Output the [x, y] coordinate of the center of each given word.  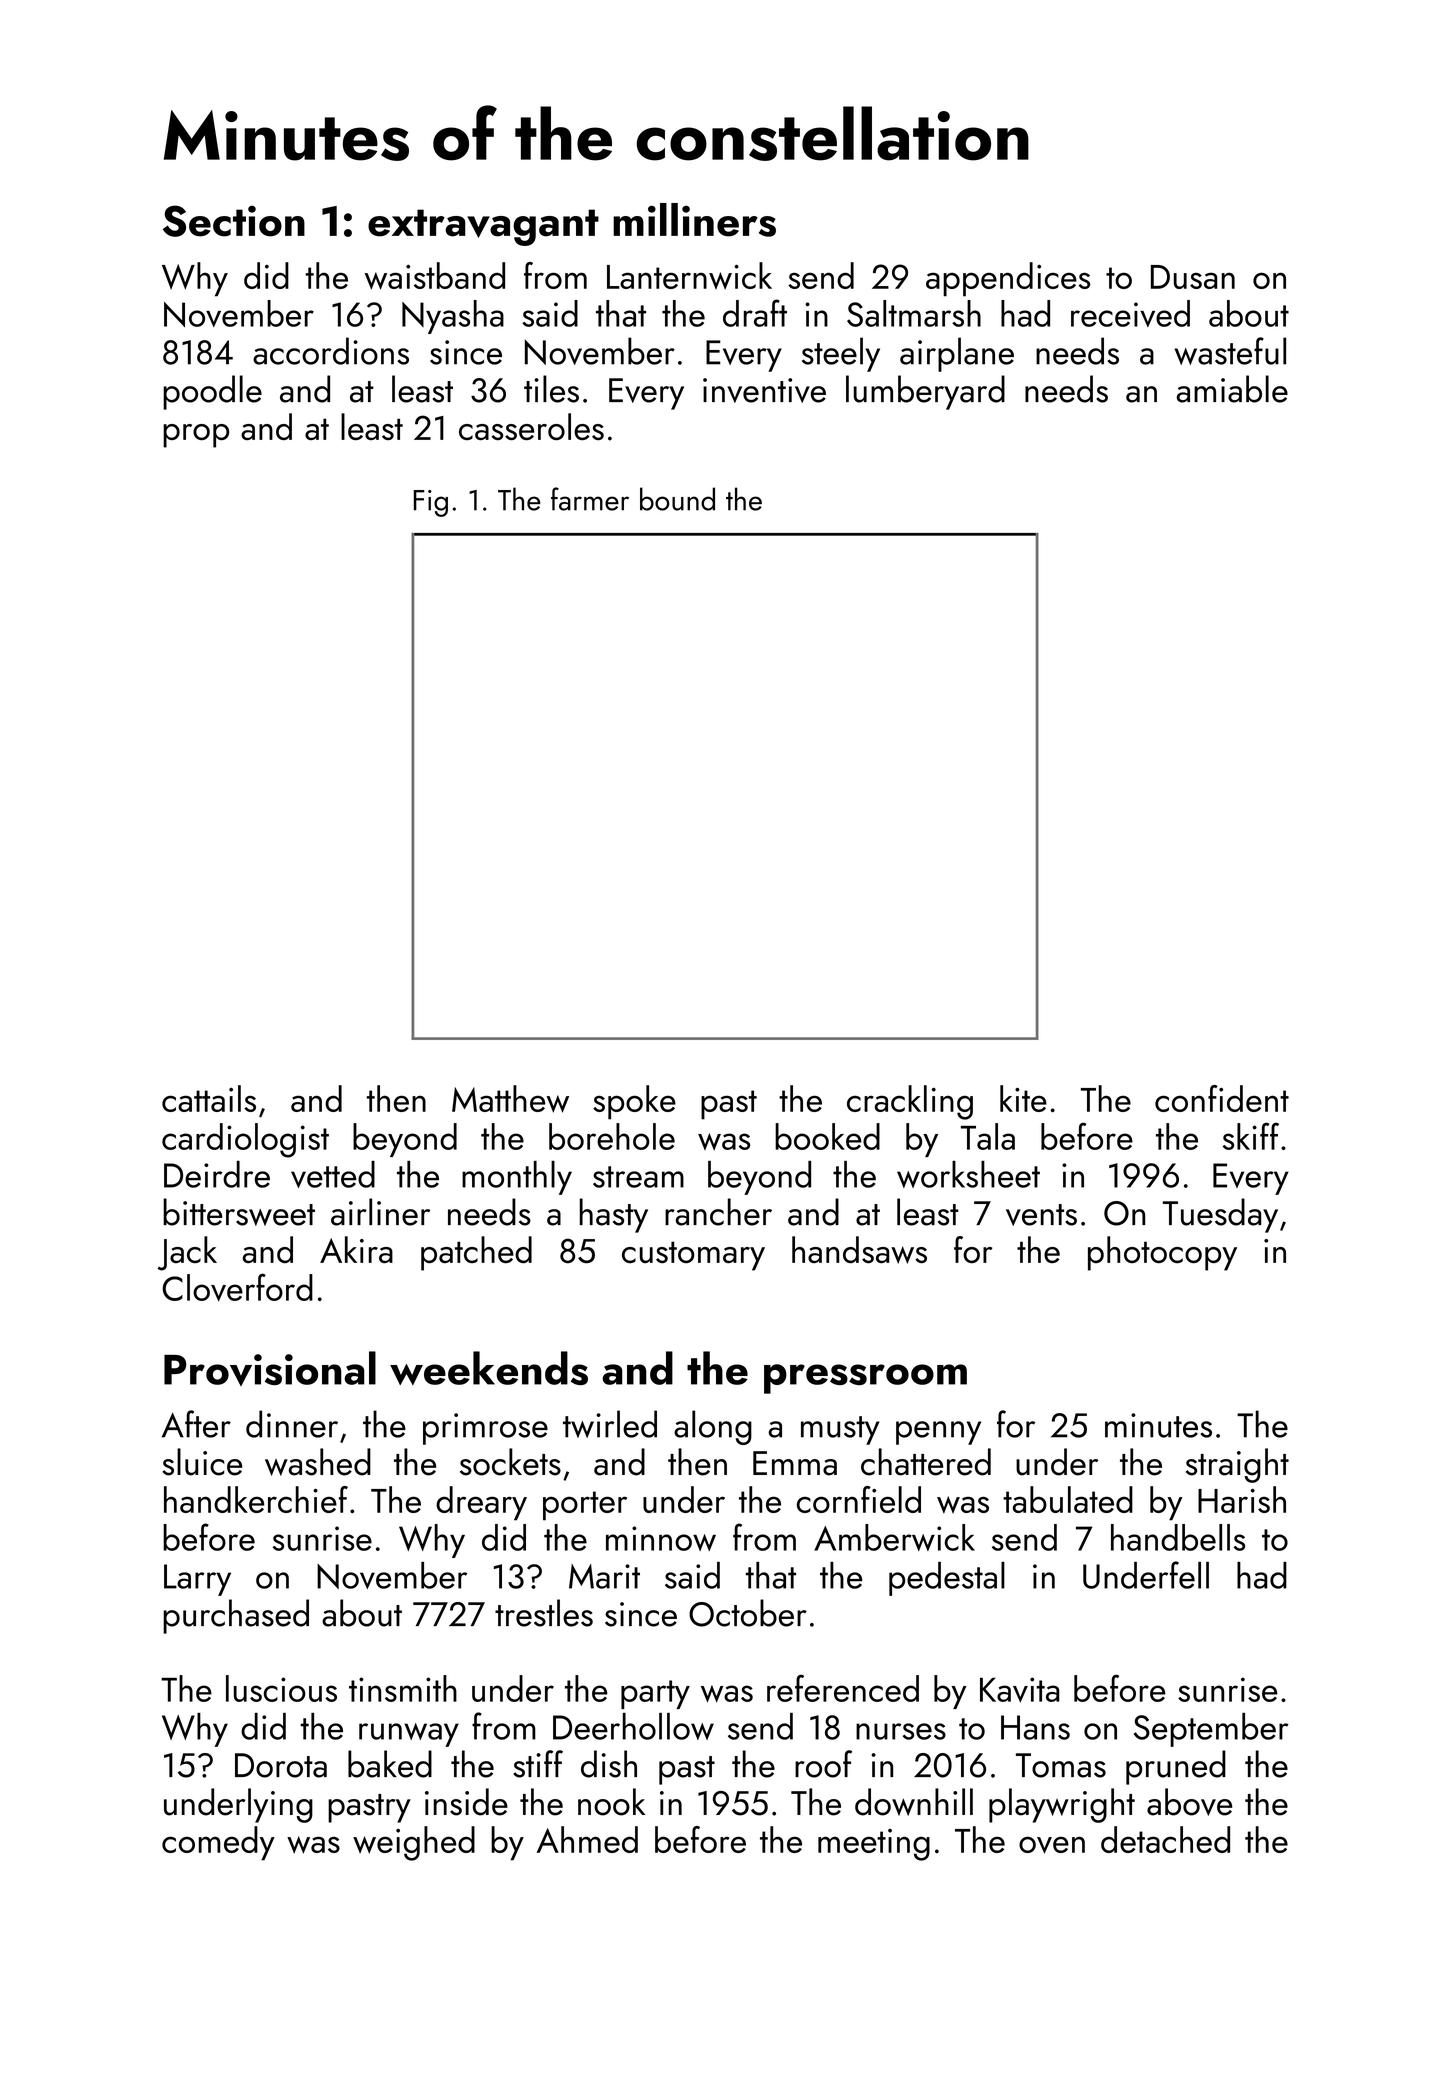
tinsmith [403, 1688]
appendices [1008, 279]
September [1211, 1730]
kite [1023, 1098]
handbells [1178, 1537]
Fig [431, 503]
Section [234, 221]
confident [1222, 1098]
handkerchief [256, 1499]
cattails [209, 1098]
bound [677, 499]
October [748, 1613]
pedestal [947, 1579]
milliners [694, 220]
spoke [634, 1102]
